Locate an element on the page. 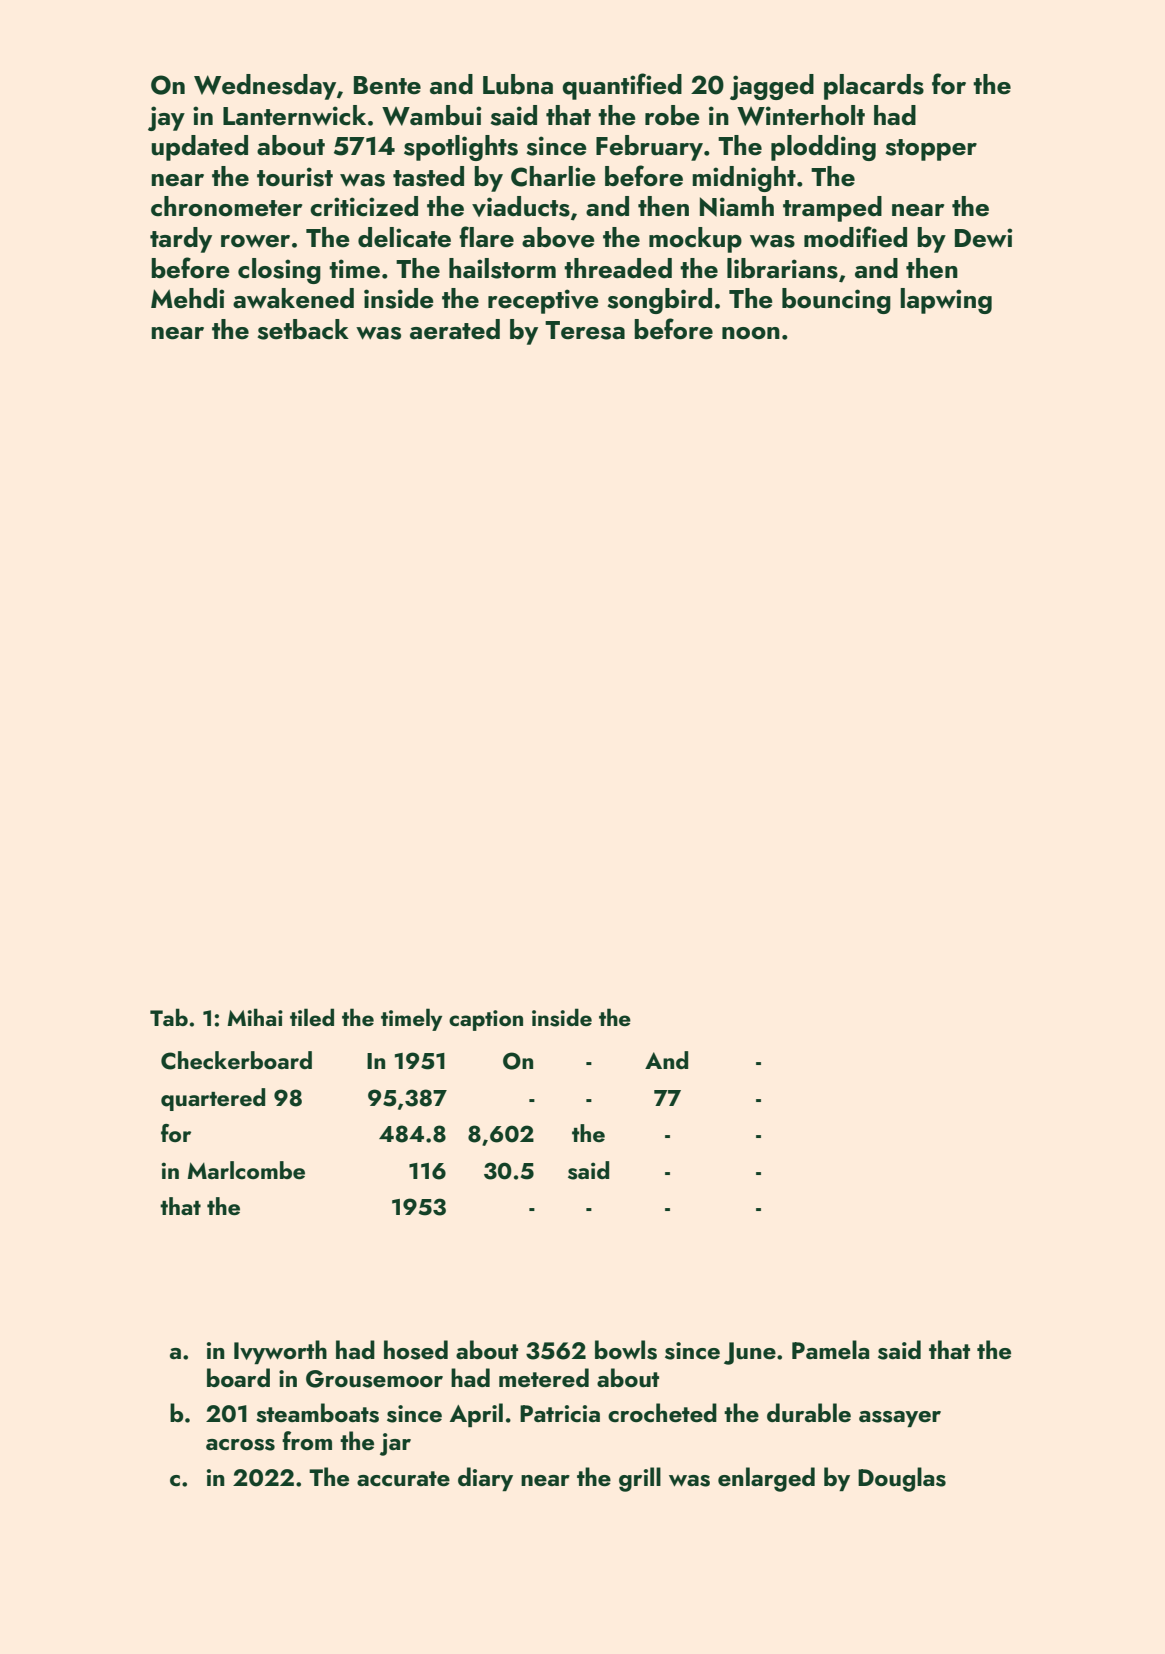  accurate is located at coordinates (403, 1479).
